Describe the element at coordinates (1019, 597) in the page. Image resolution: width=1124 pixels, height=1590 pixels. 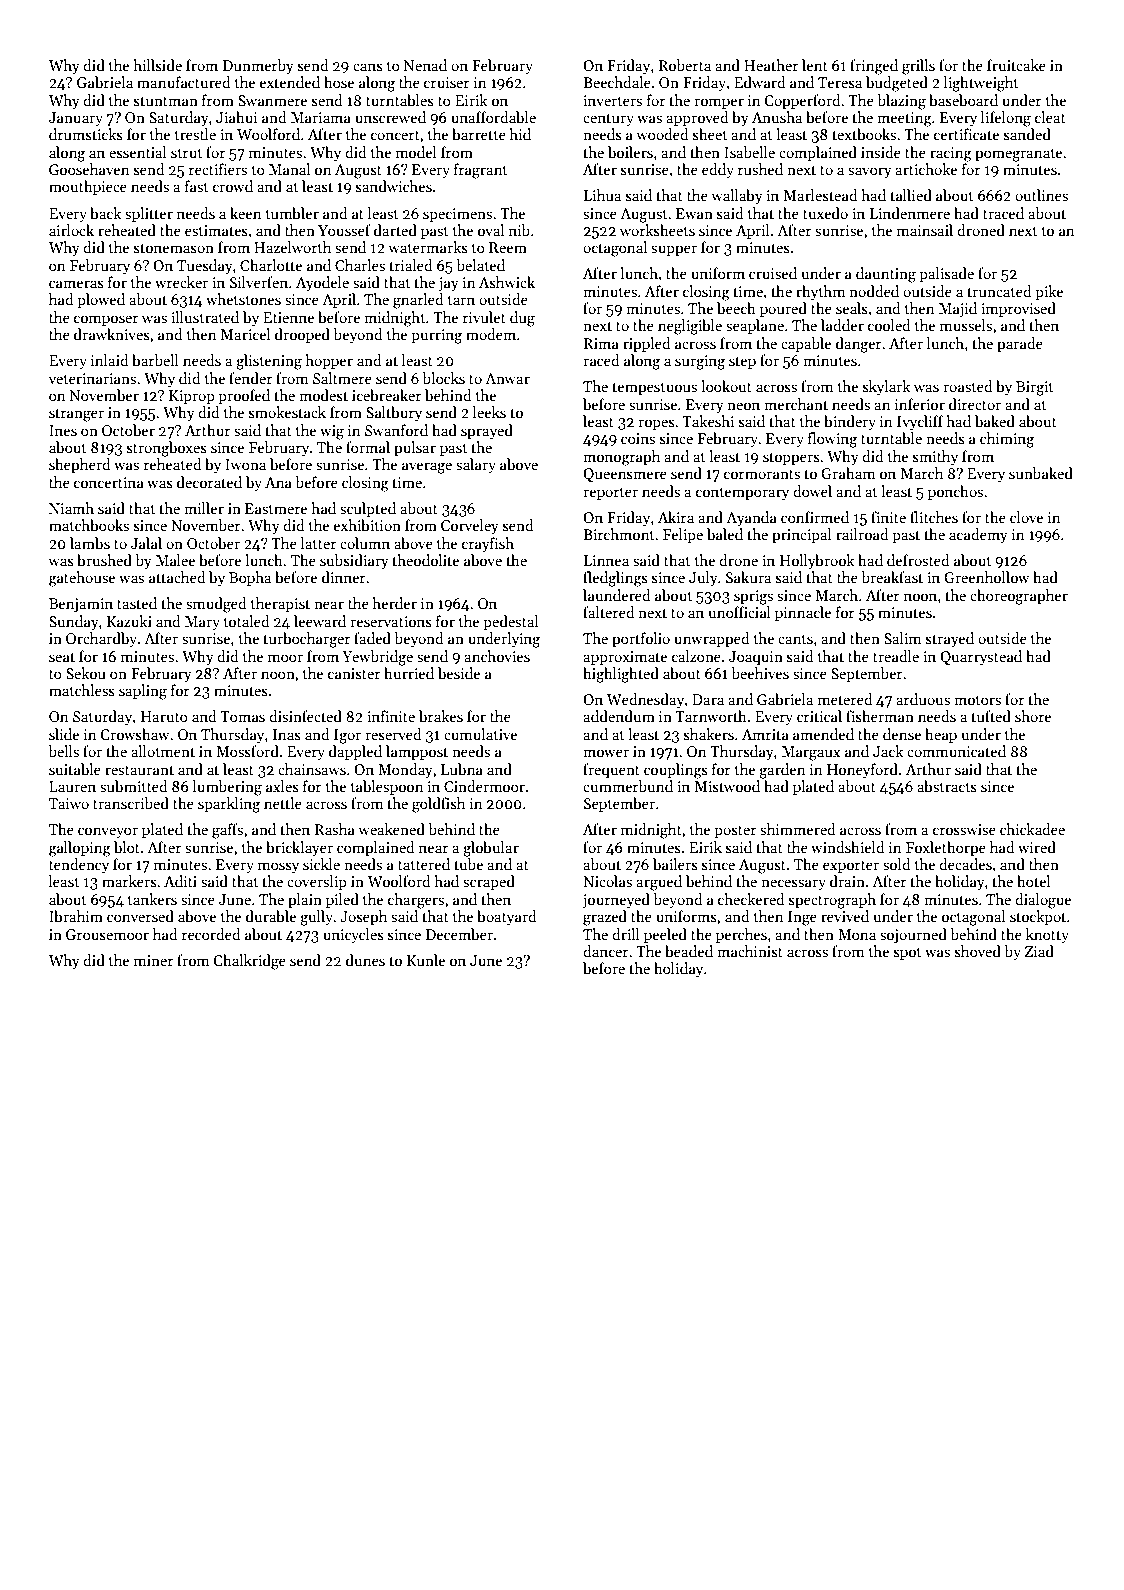
I see `choreographer` at that location.
